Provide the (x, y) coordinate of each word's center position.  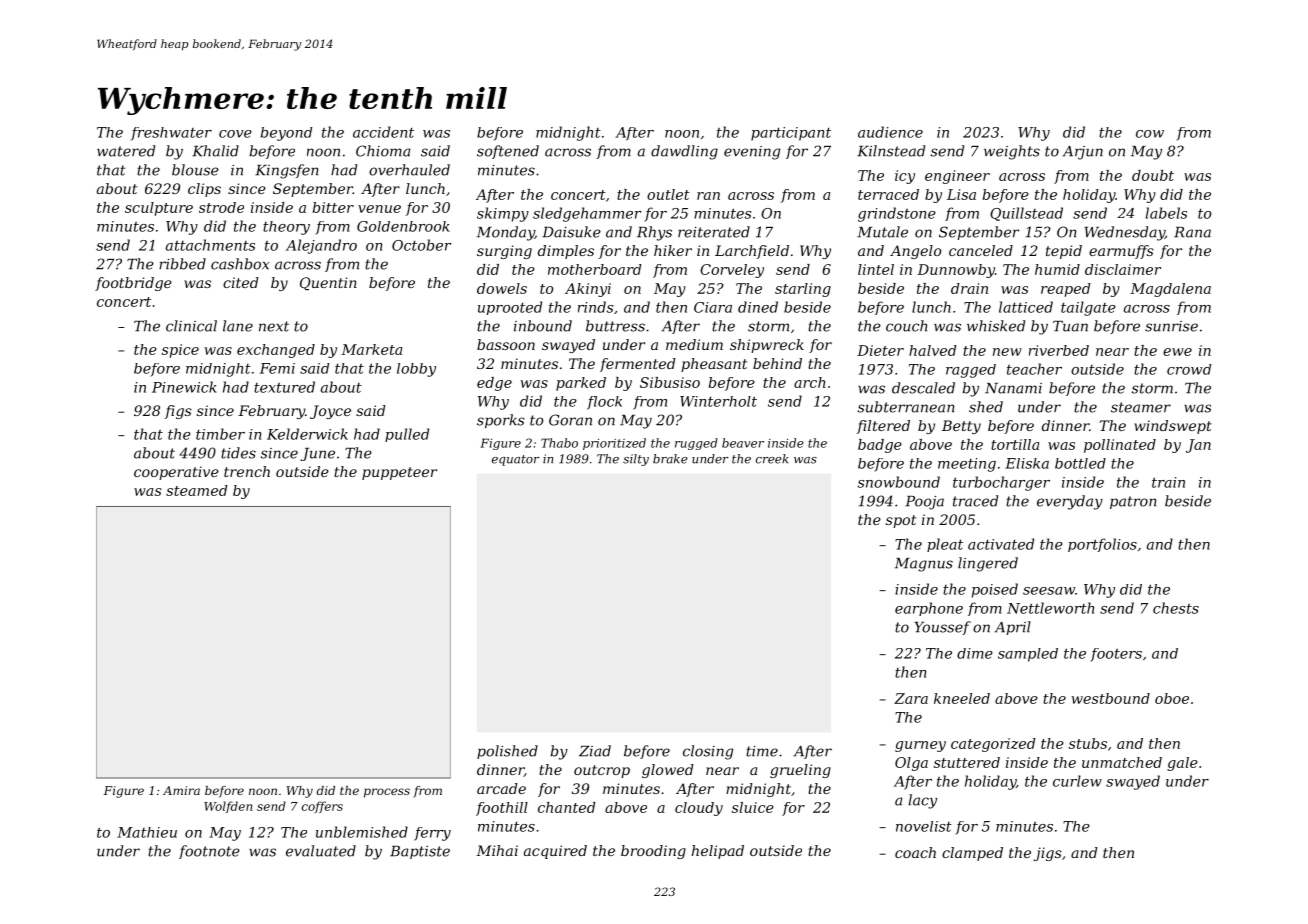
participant (791, 134)
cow (1150, 134)
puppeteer (399, 473)
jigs (1047, 854)
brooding (653, 852)
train (1168, 482)
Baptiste (420, 852)
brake (670, 459)
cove (235, 134)
